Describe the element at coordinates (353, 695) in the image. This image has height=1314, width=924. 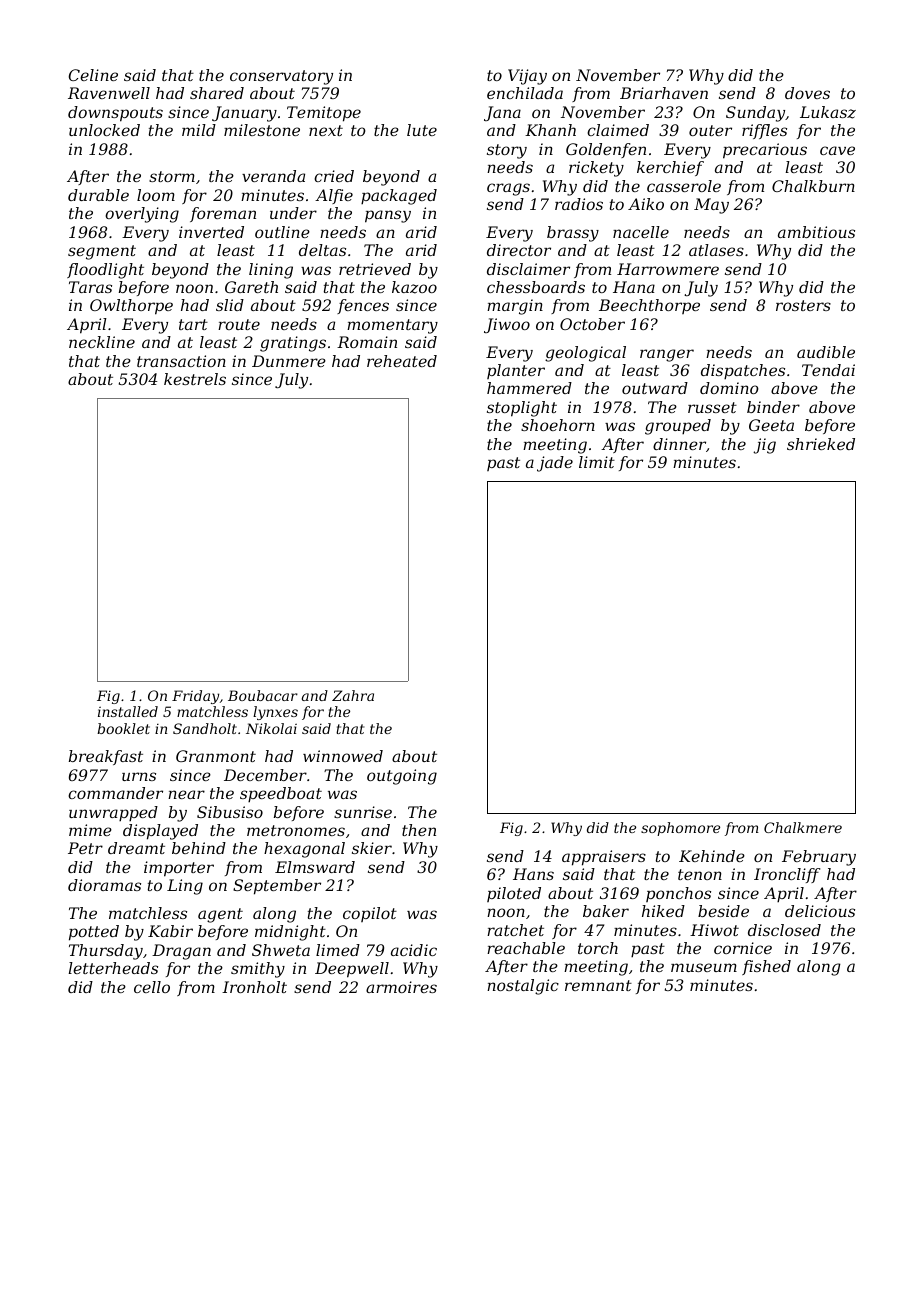
I see `Zahra` at that location.
